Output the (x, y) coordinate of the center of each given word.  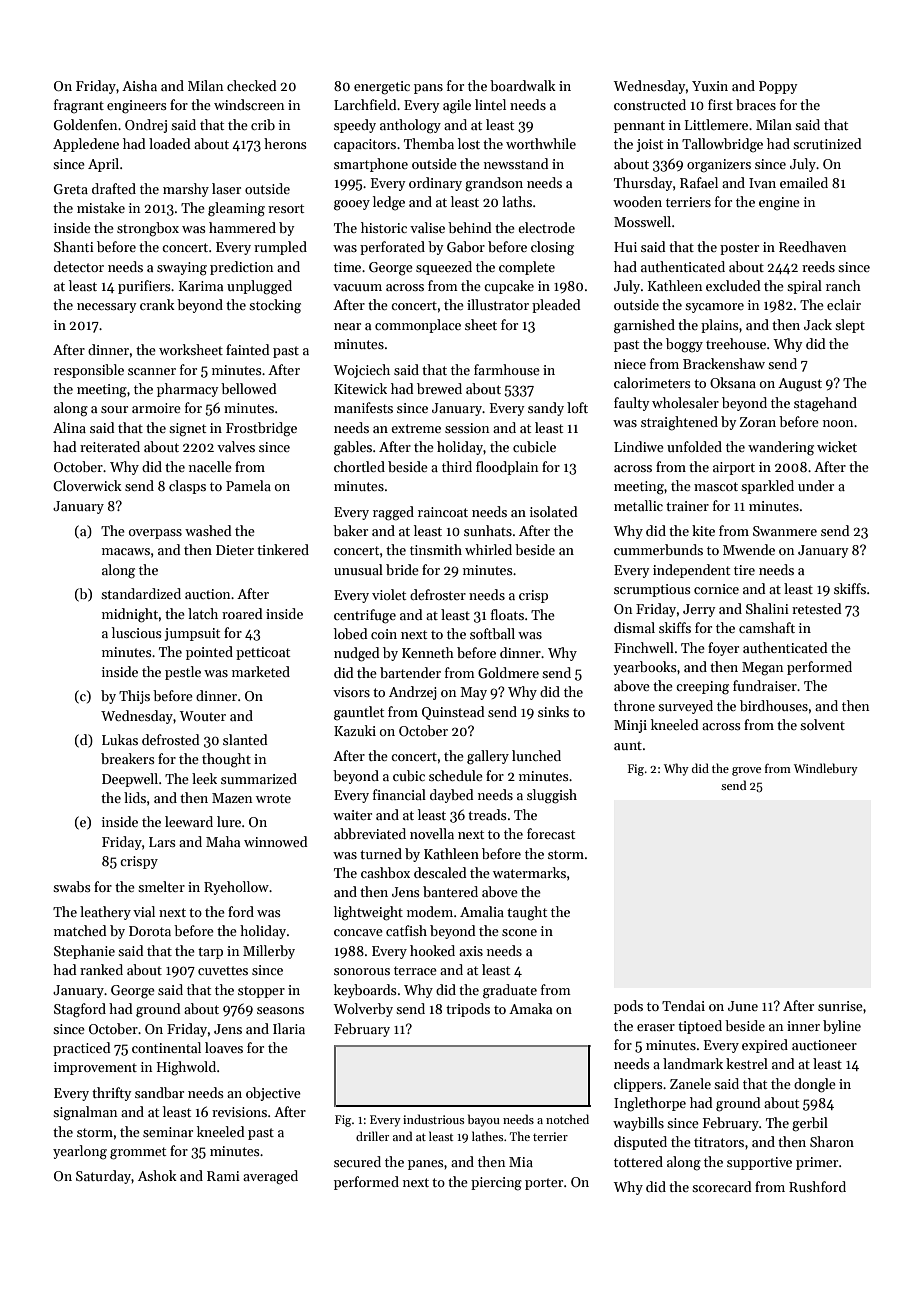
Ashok (157, 1175)
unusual (358, 569)
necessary (106, 308)
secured (357, 1161)
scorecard (722, 1186)
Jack (818, 324)
